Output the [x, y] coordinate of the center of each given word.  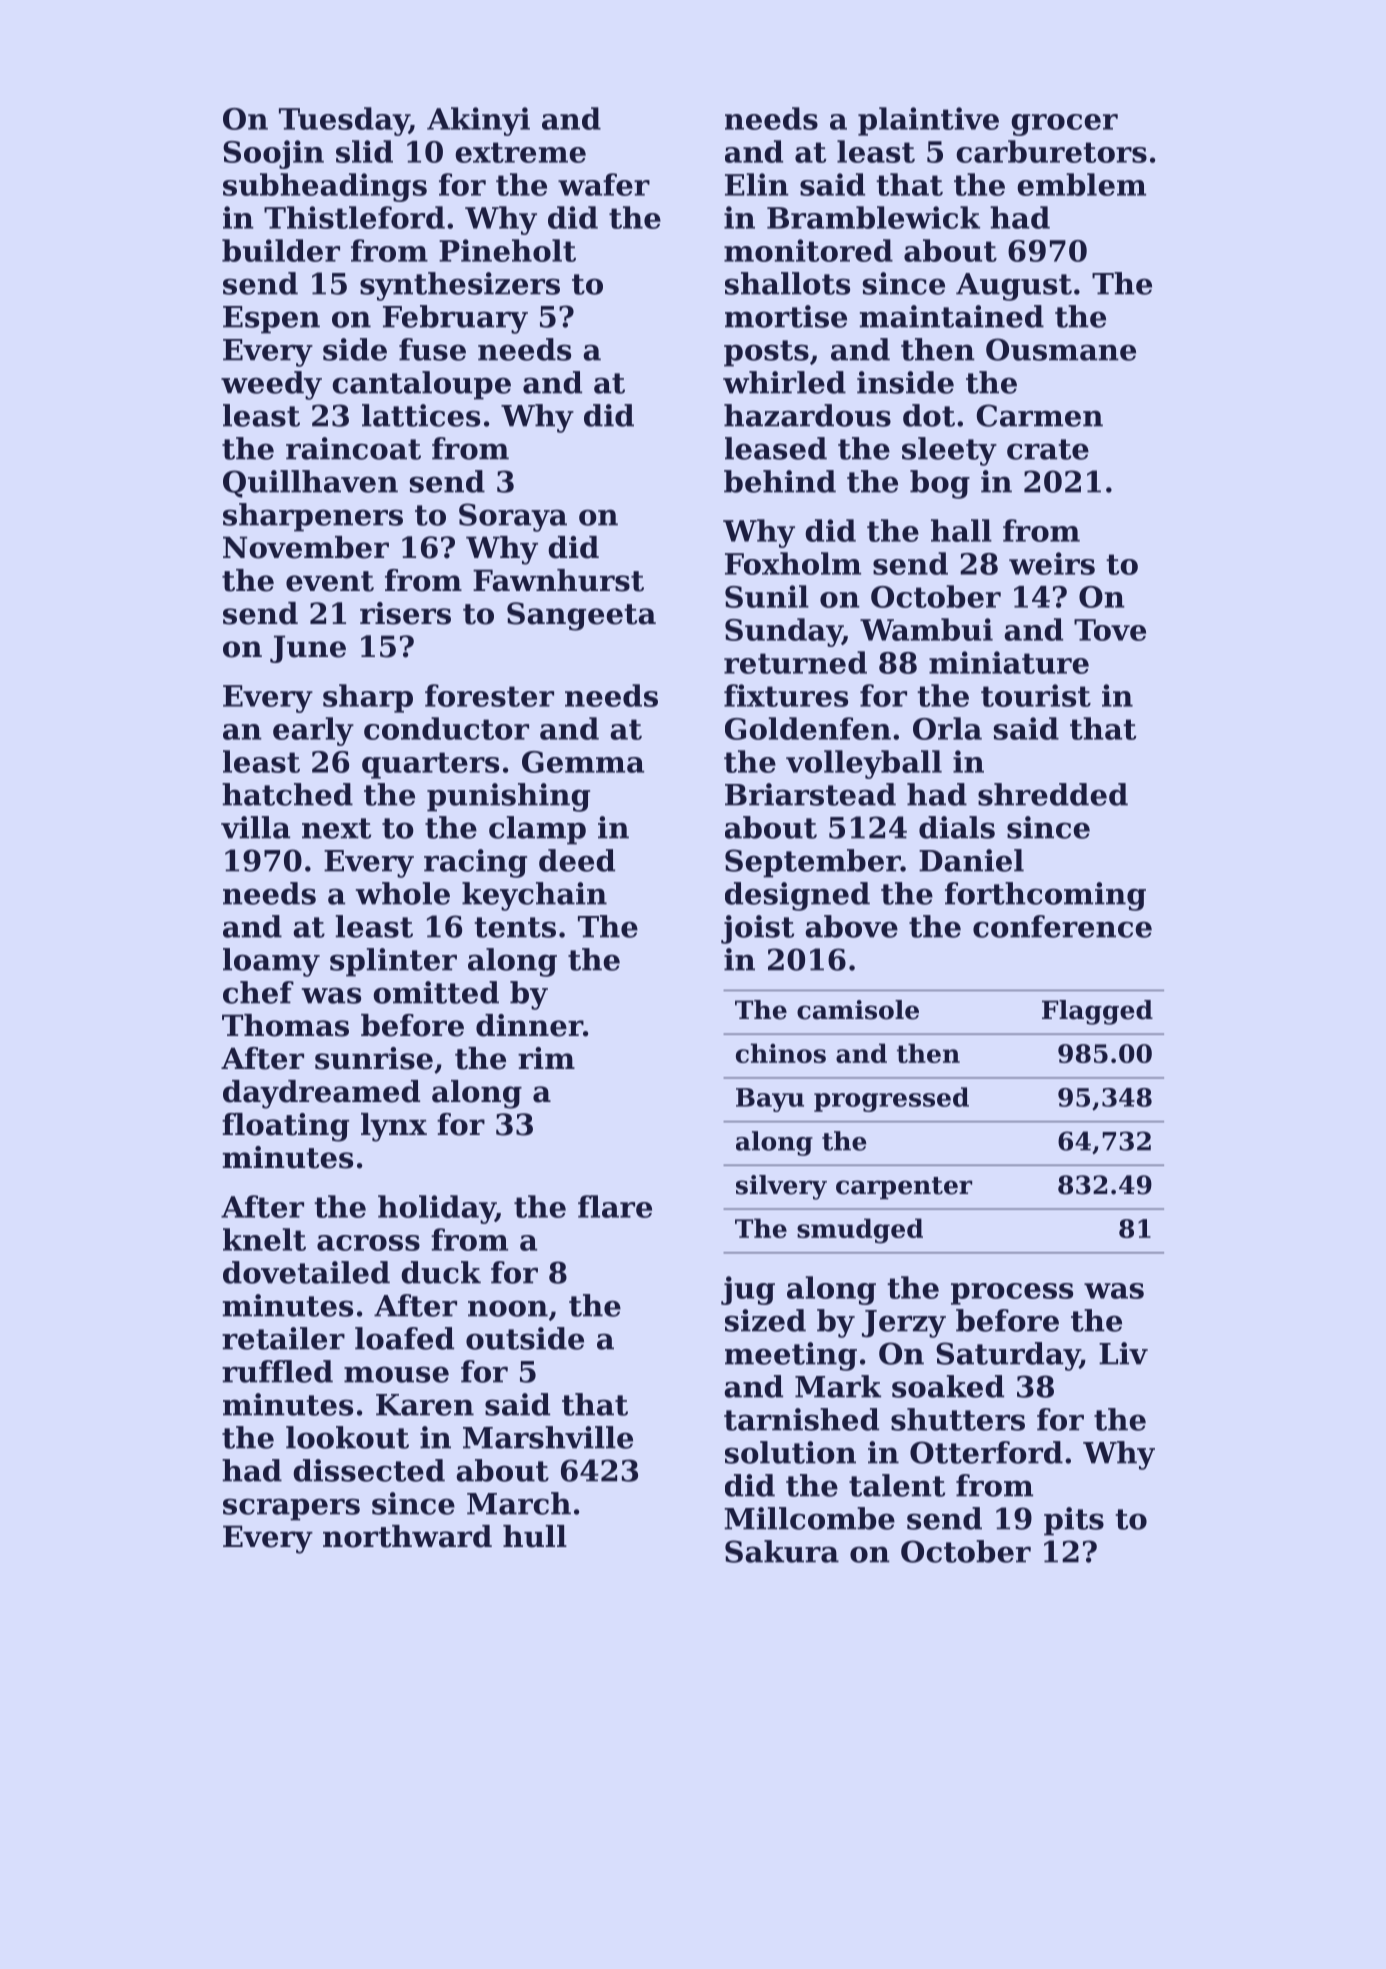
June [308, 649]
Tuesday [344, 121]
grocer [1064, 125]
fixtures [786, 695]
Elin [757, 184]
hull [535, 1536]
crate [1048, 449]
